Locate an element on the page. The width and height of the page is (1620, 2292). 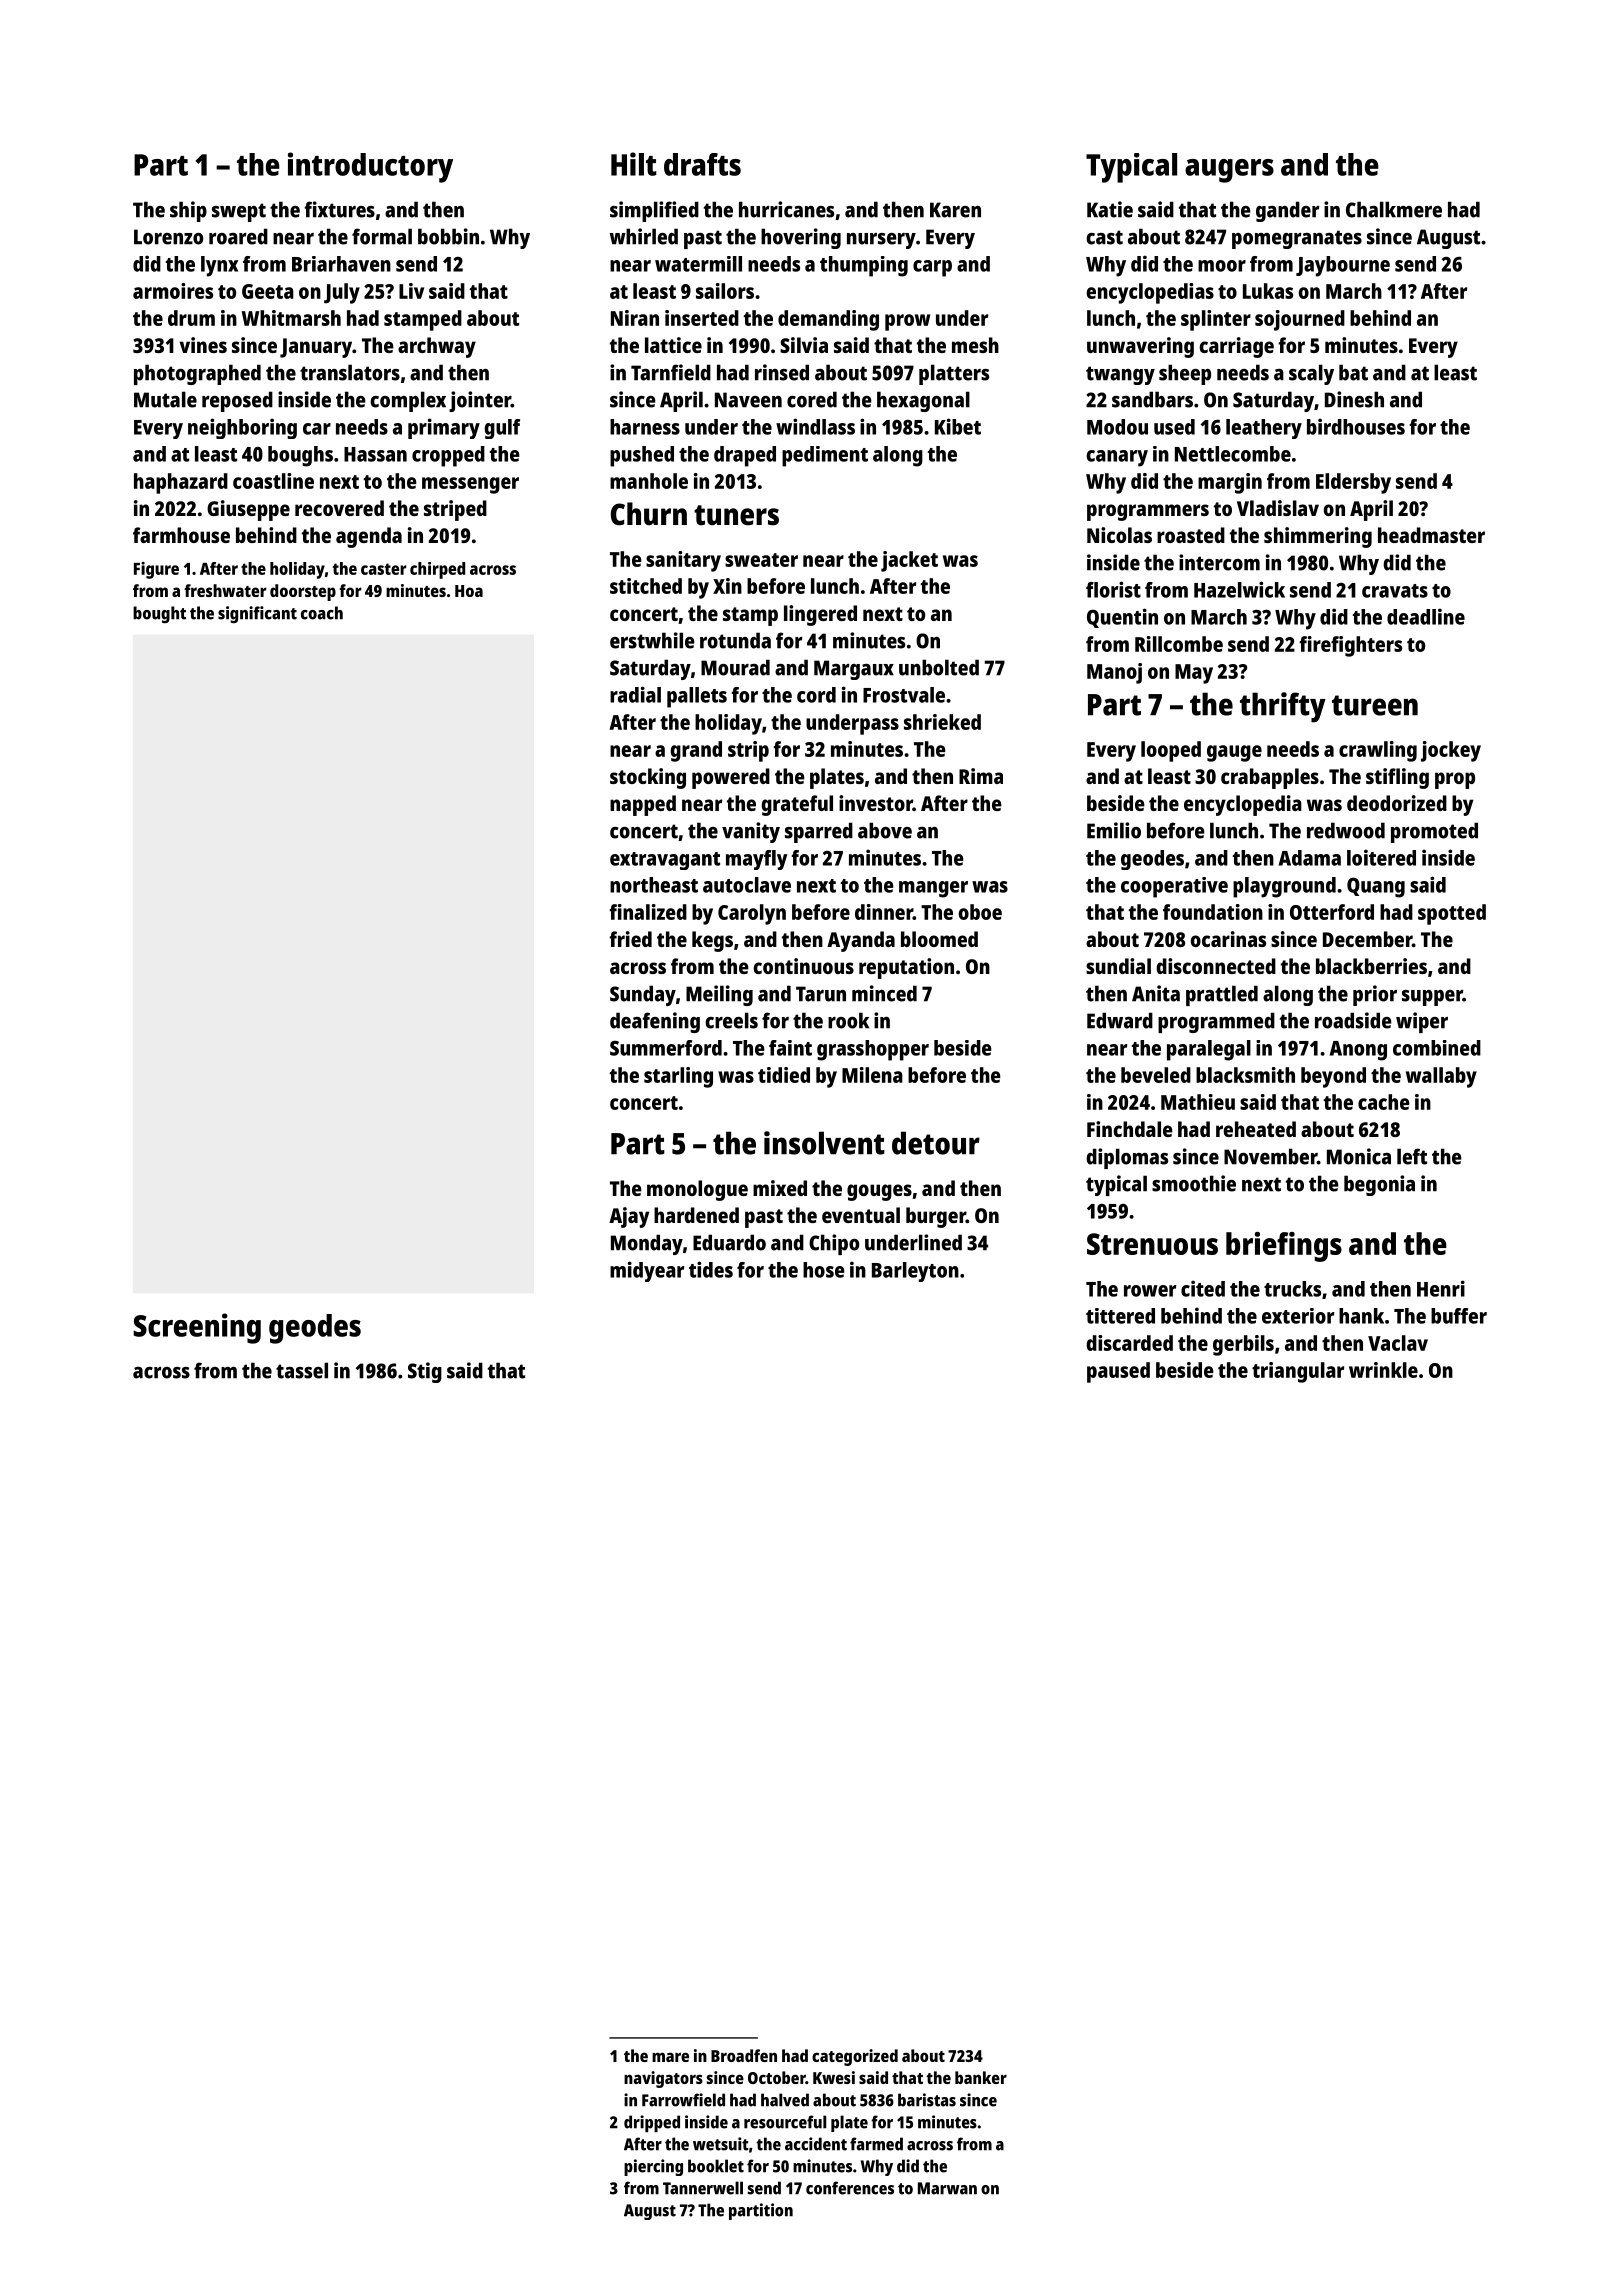
sweater is located at coordinates (761, 560).
